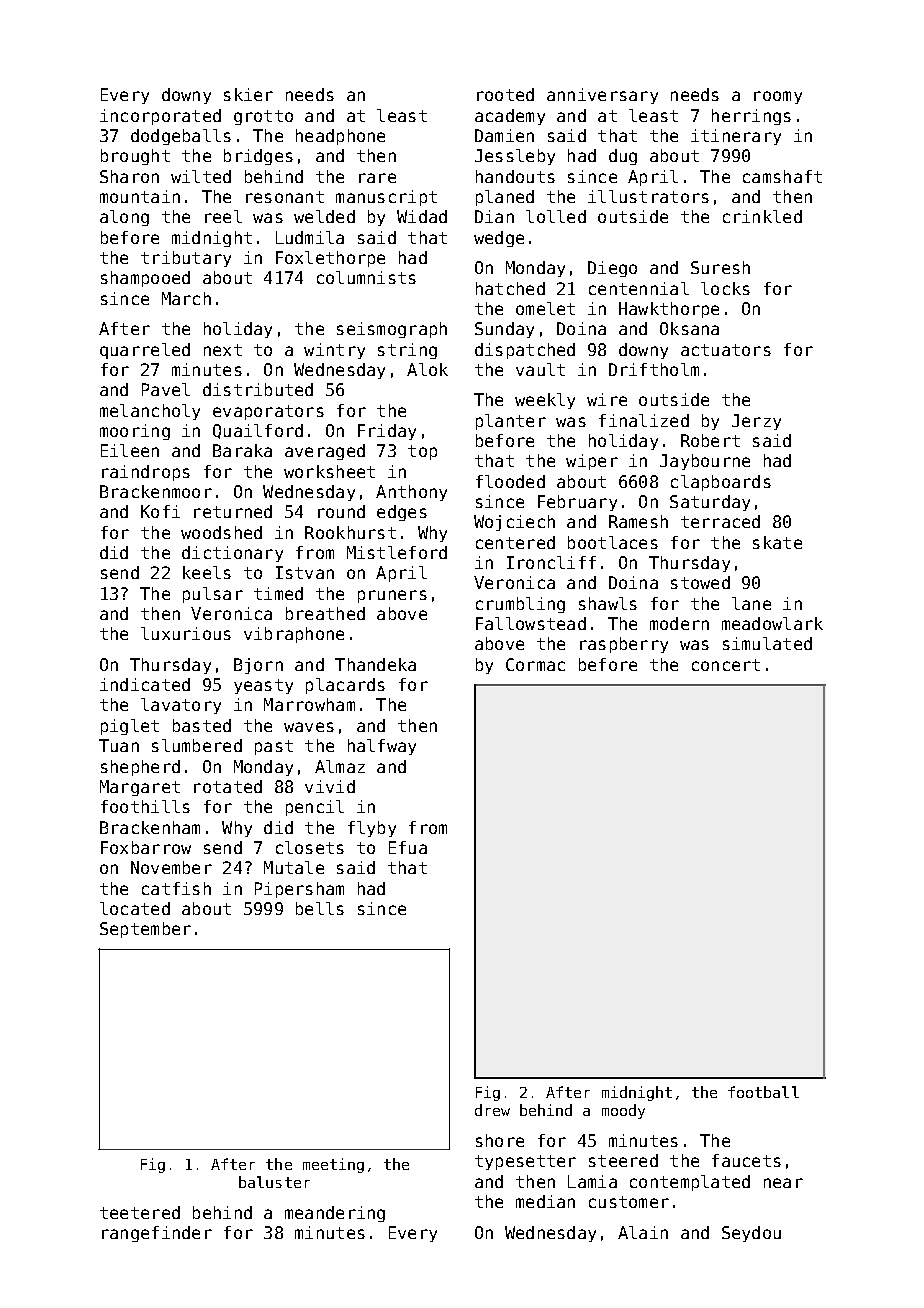 The width and height of the image is (924, 1308). I want to click on rooted, so click(505, 94).
